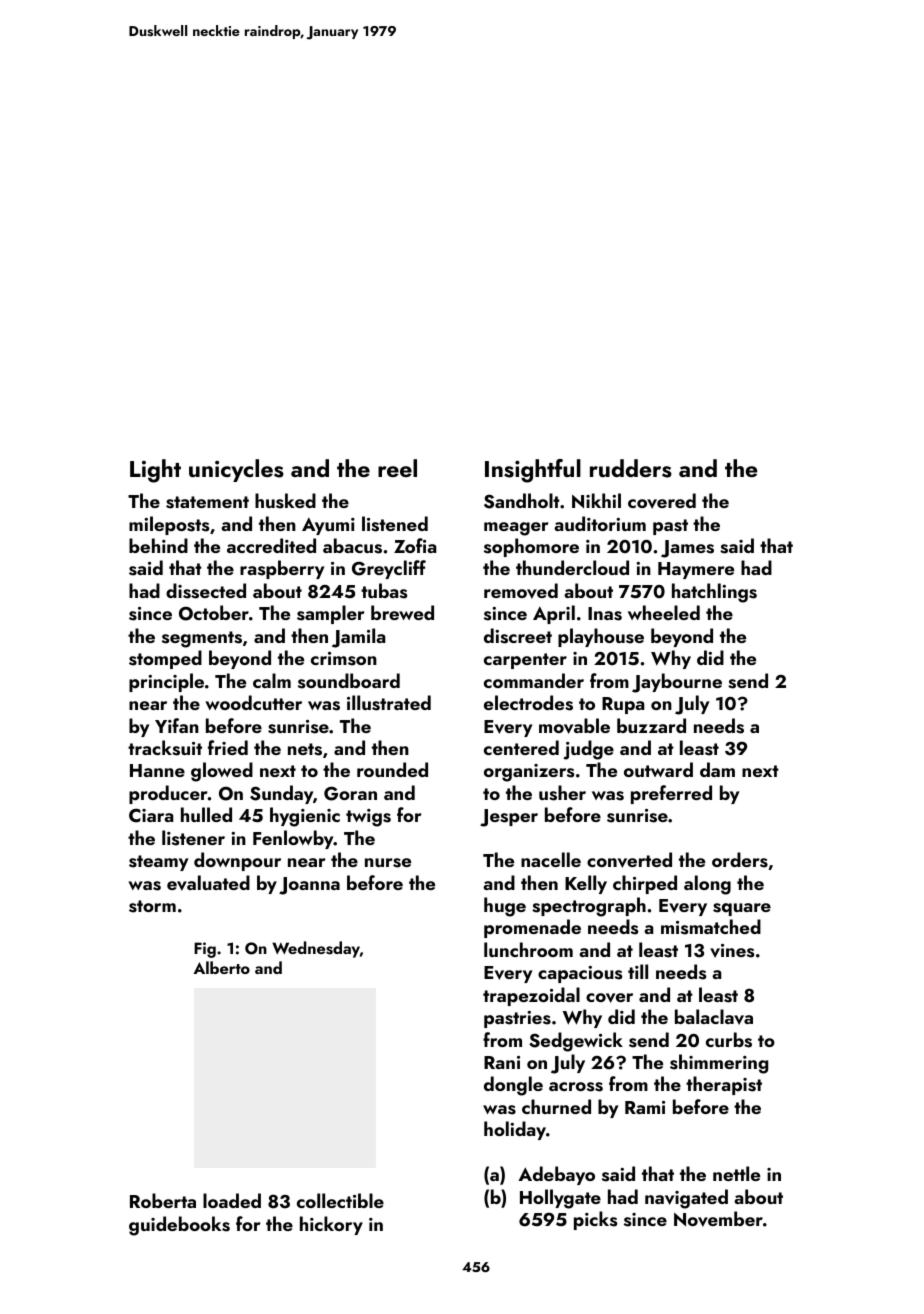 The height and width of the page is (1314, 924). I want to click on wheeled, so click(664, 612).
